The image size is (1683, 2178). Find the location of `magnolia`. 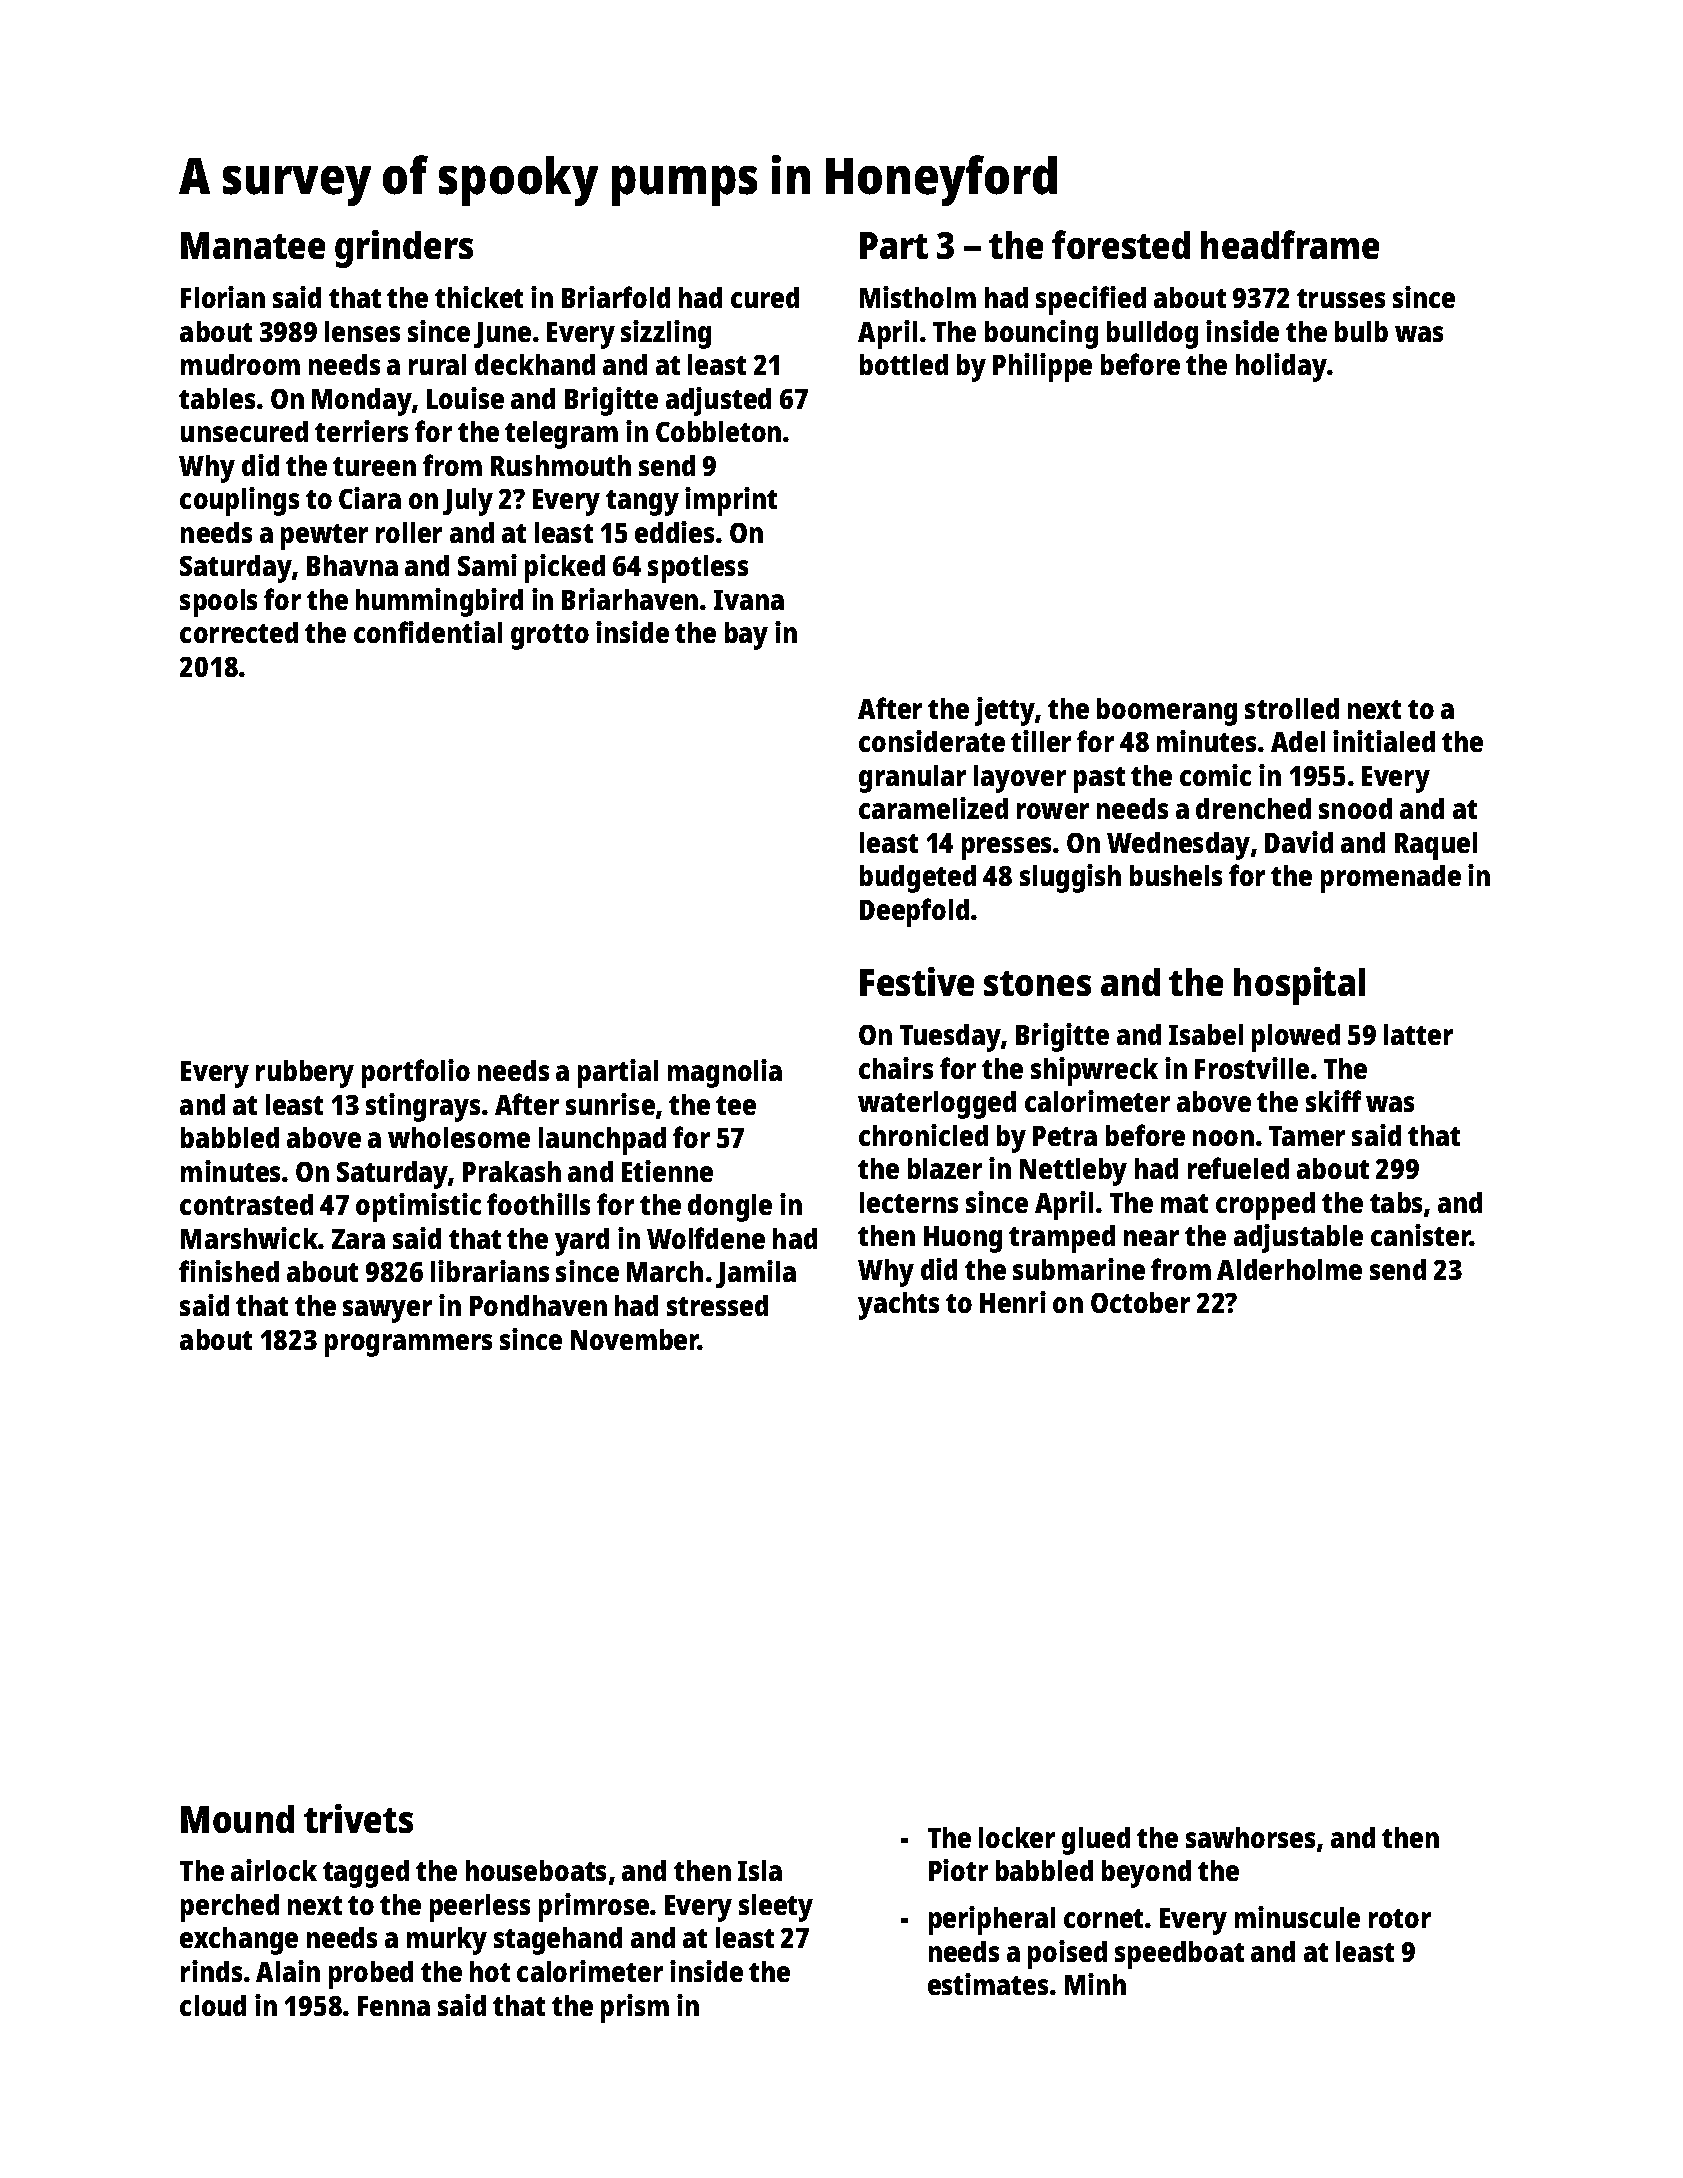

magnolia is located at coordinates (725, 1073).
